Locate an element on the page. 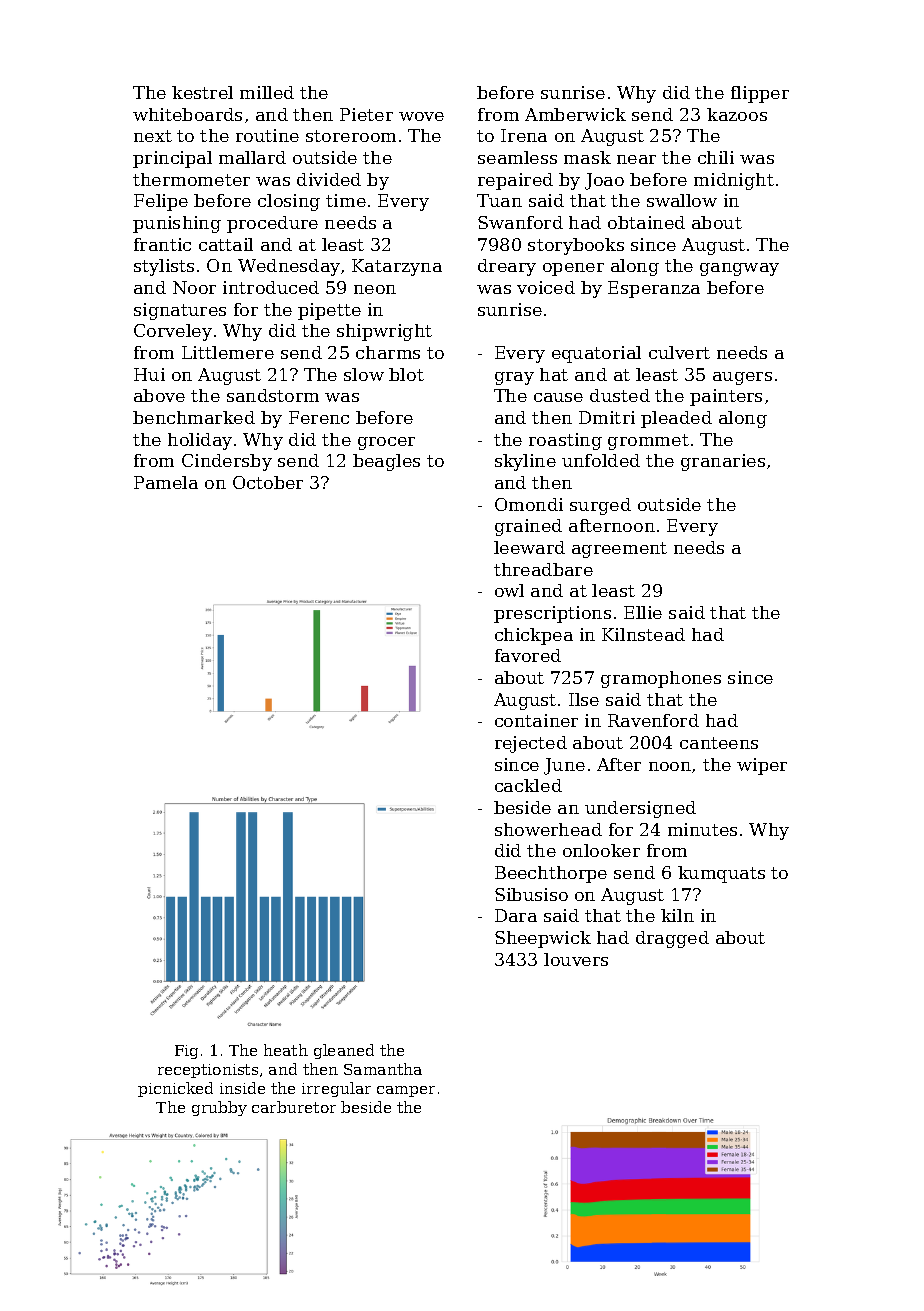  Swanford is located at coordinates (520, 222).
